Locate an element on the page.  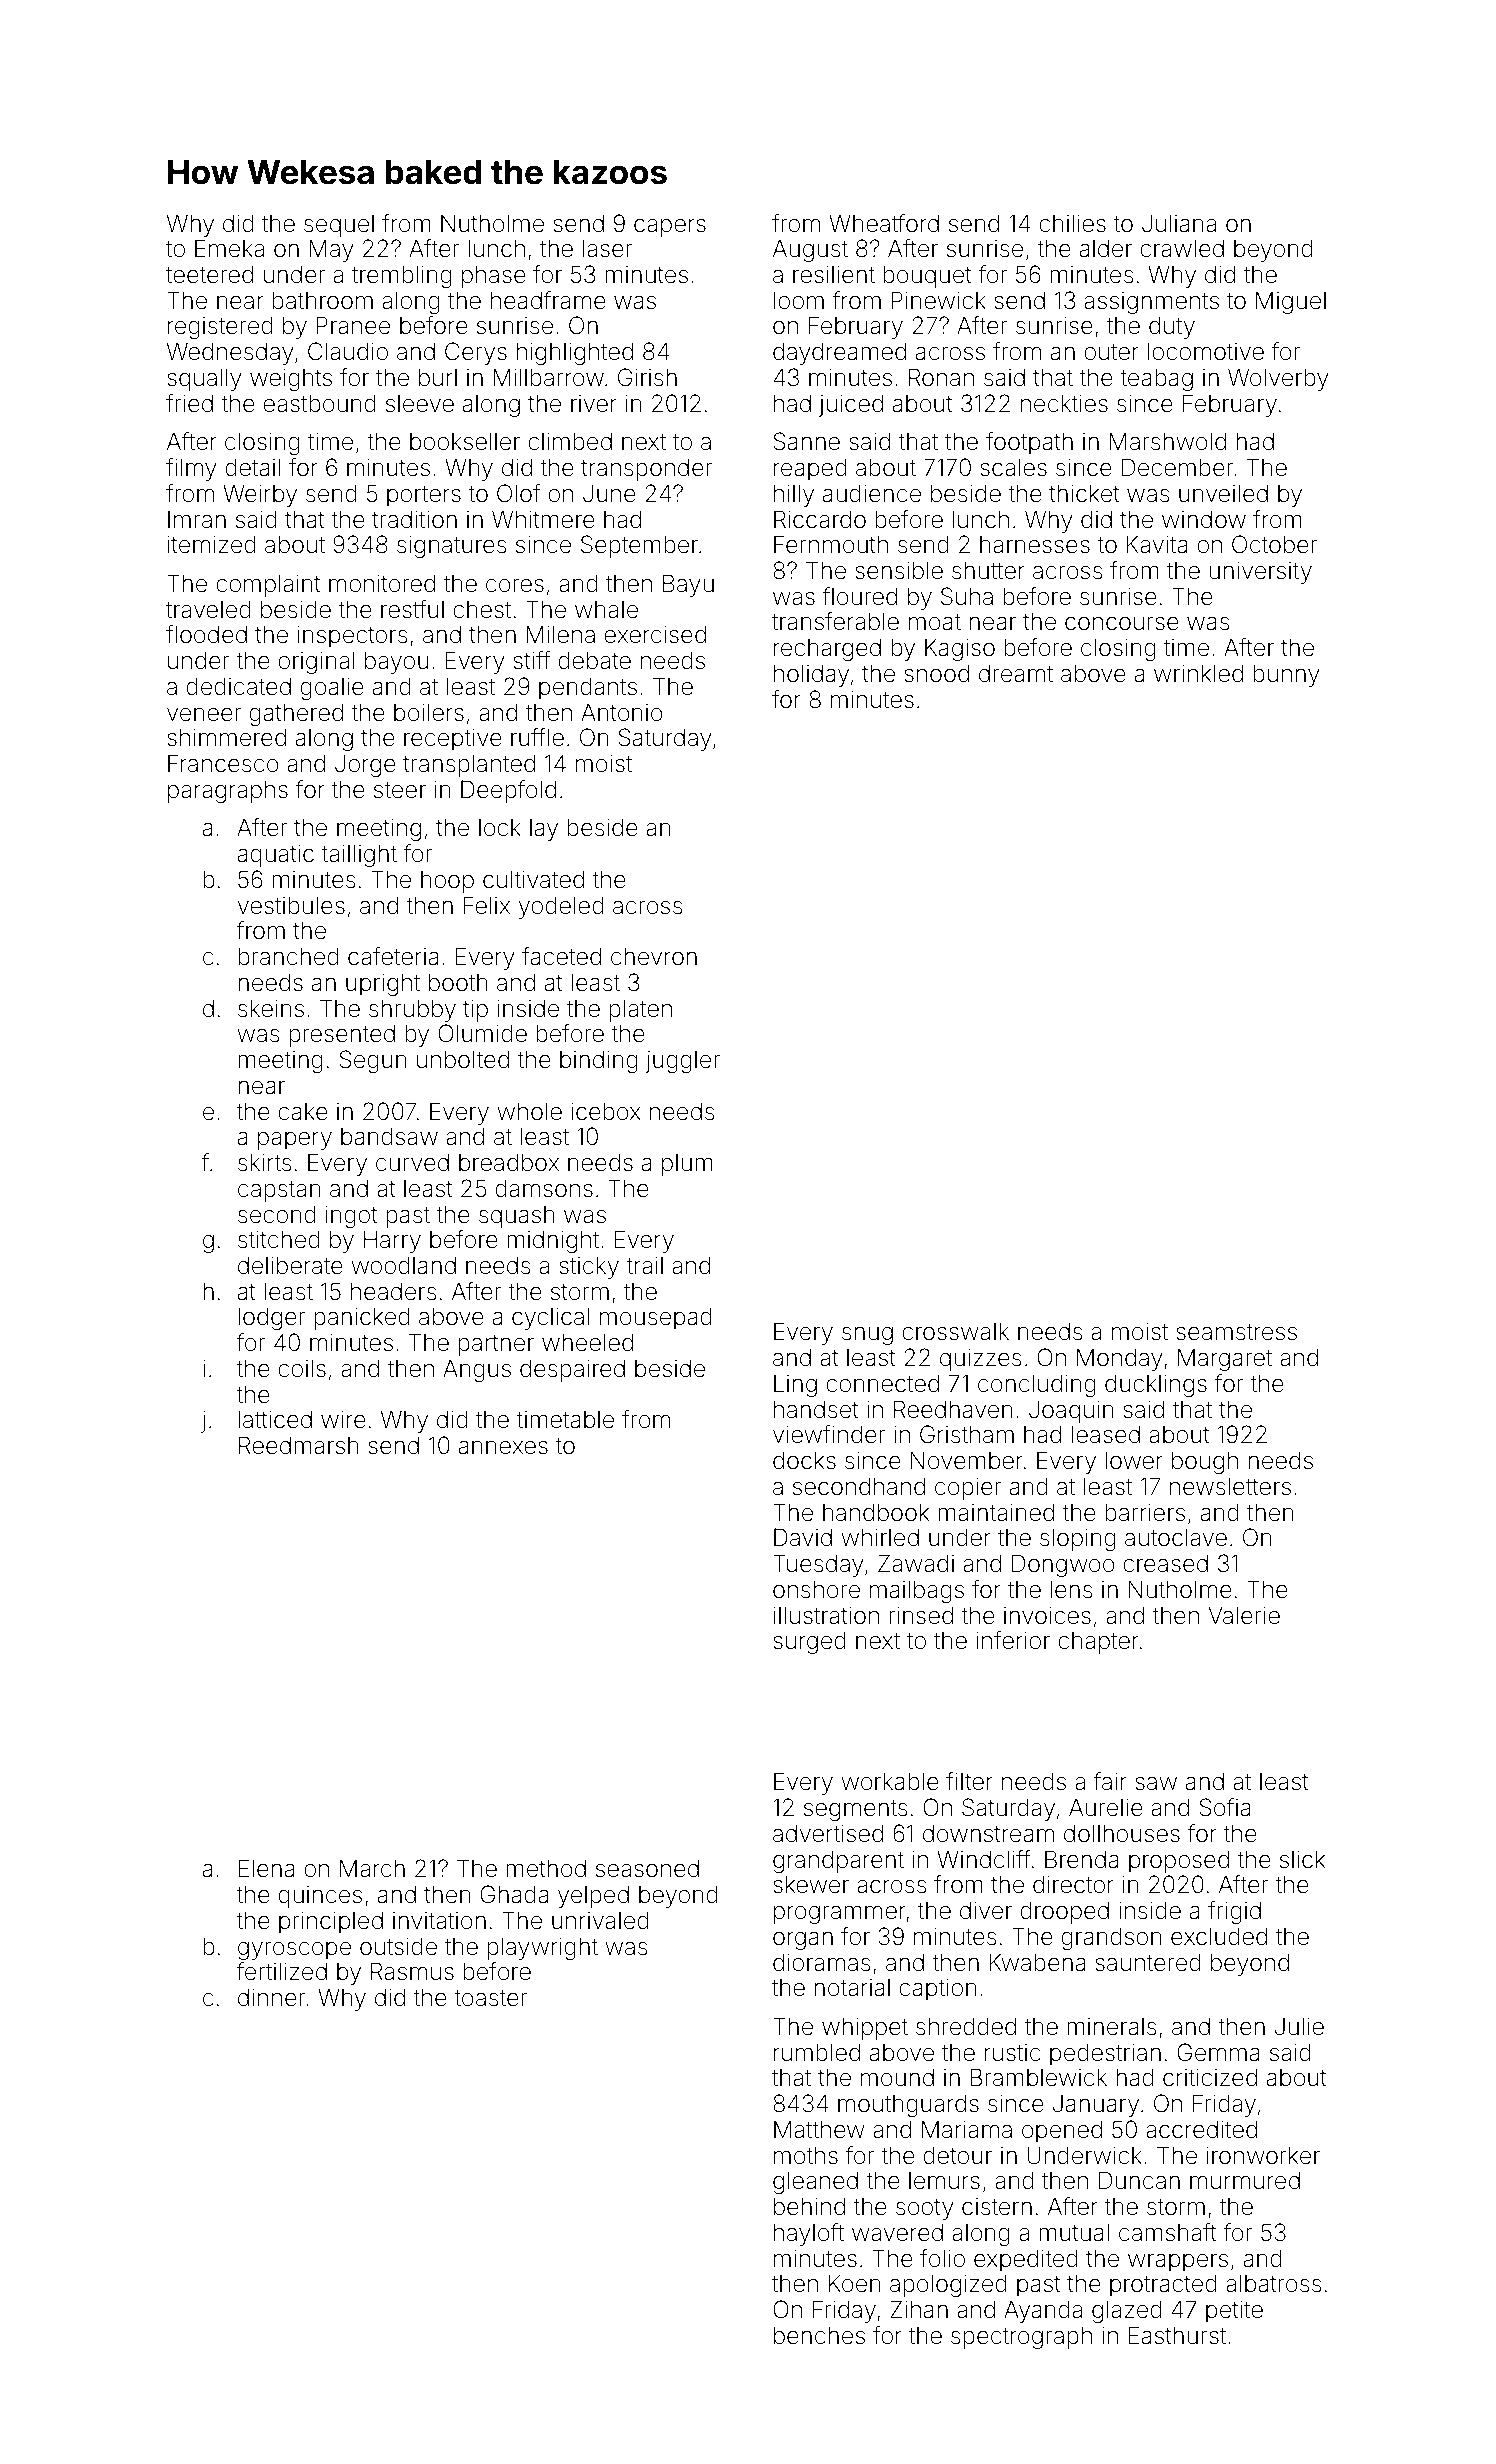
minerals is located at coordinates (1112, 2027).
